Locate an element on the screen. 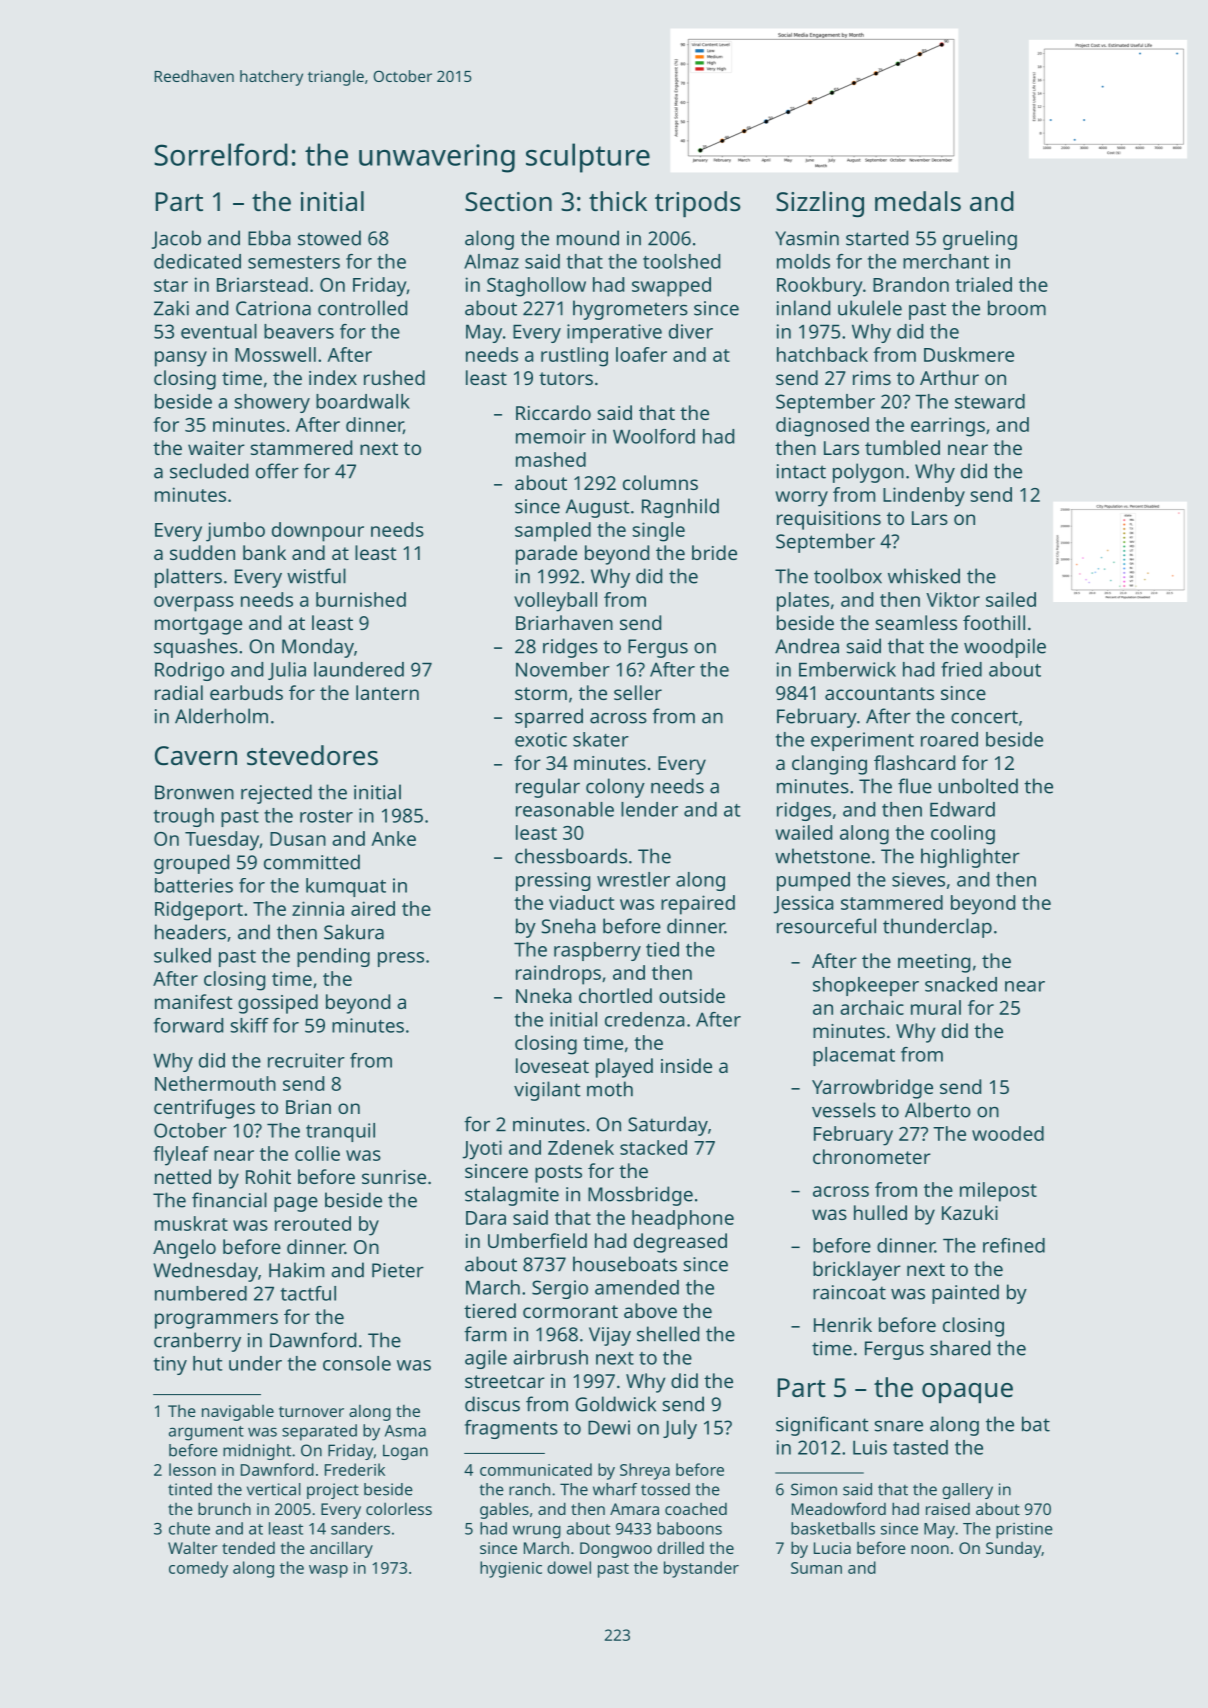 The height and width of the screenshot is (1708, 1208). Jacob is located at coordinates (176, 239).
